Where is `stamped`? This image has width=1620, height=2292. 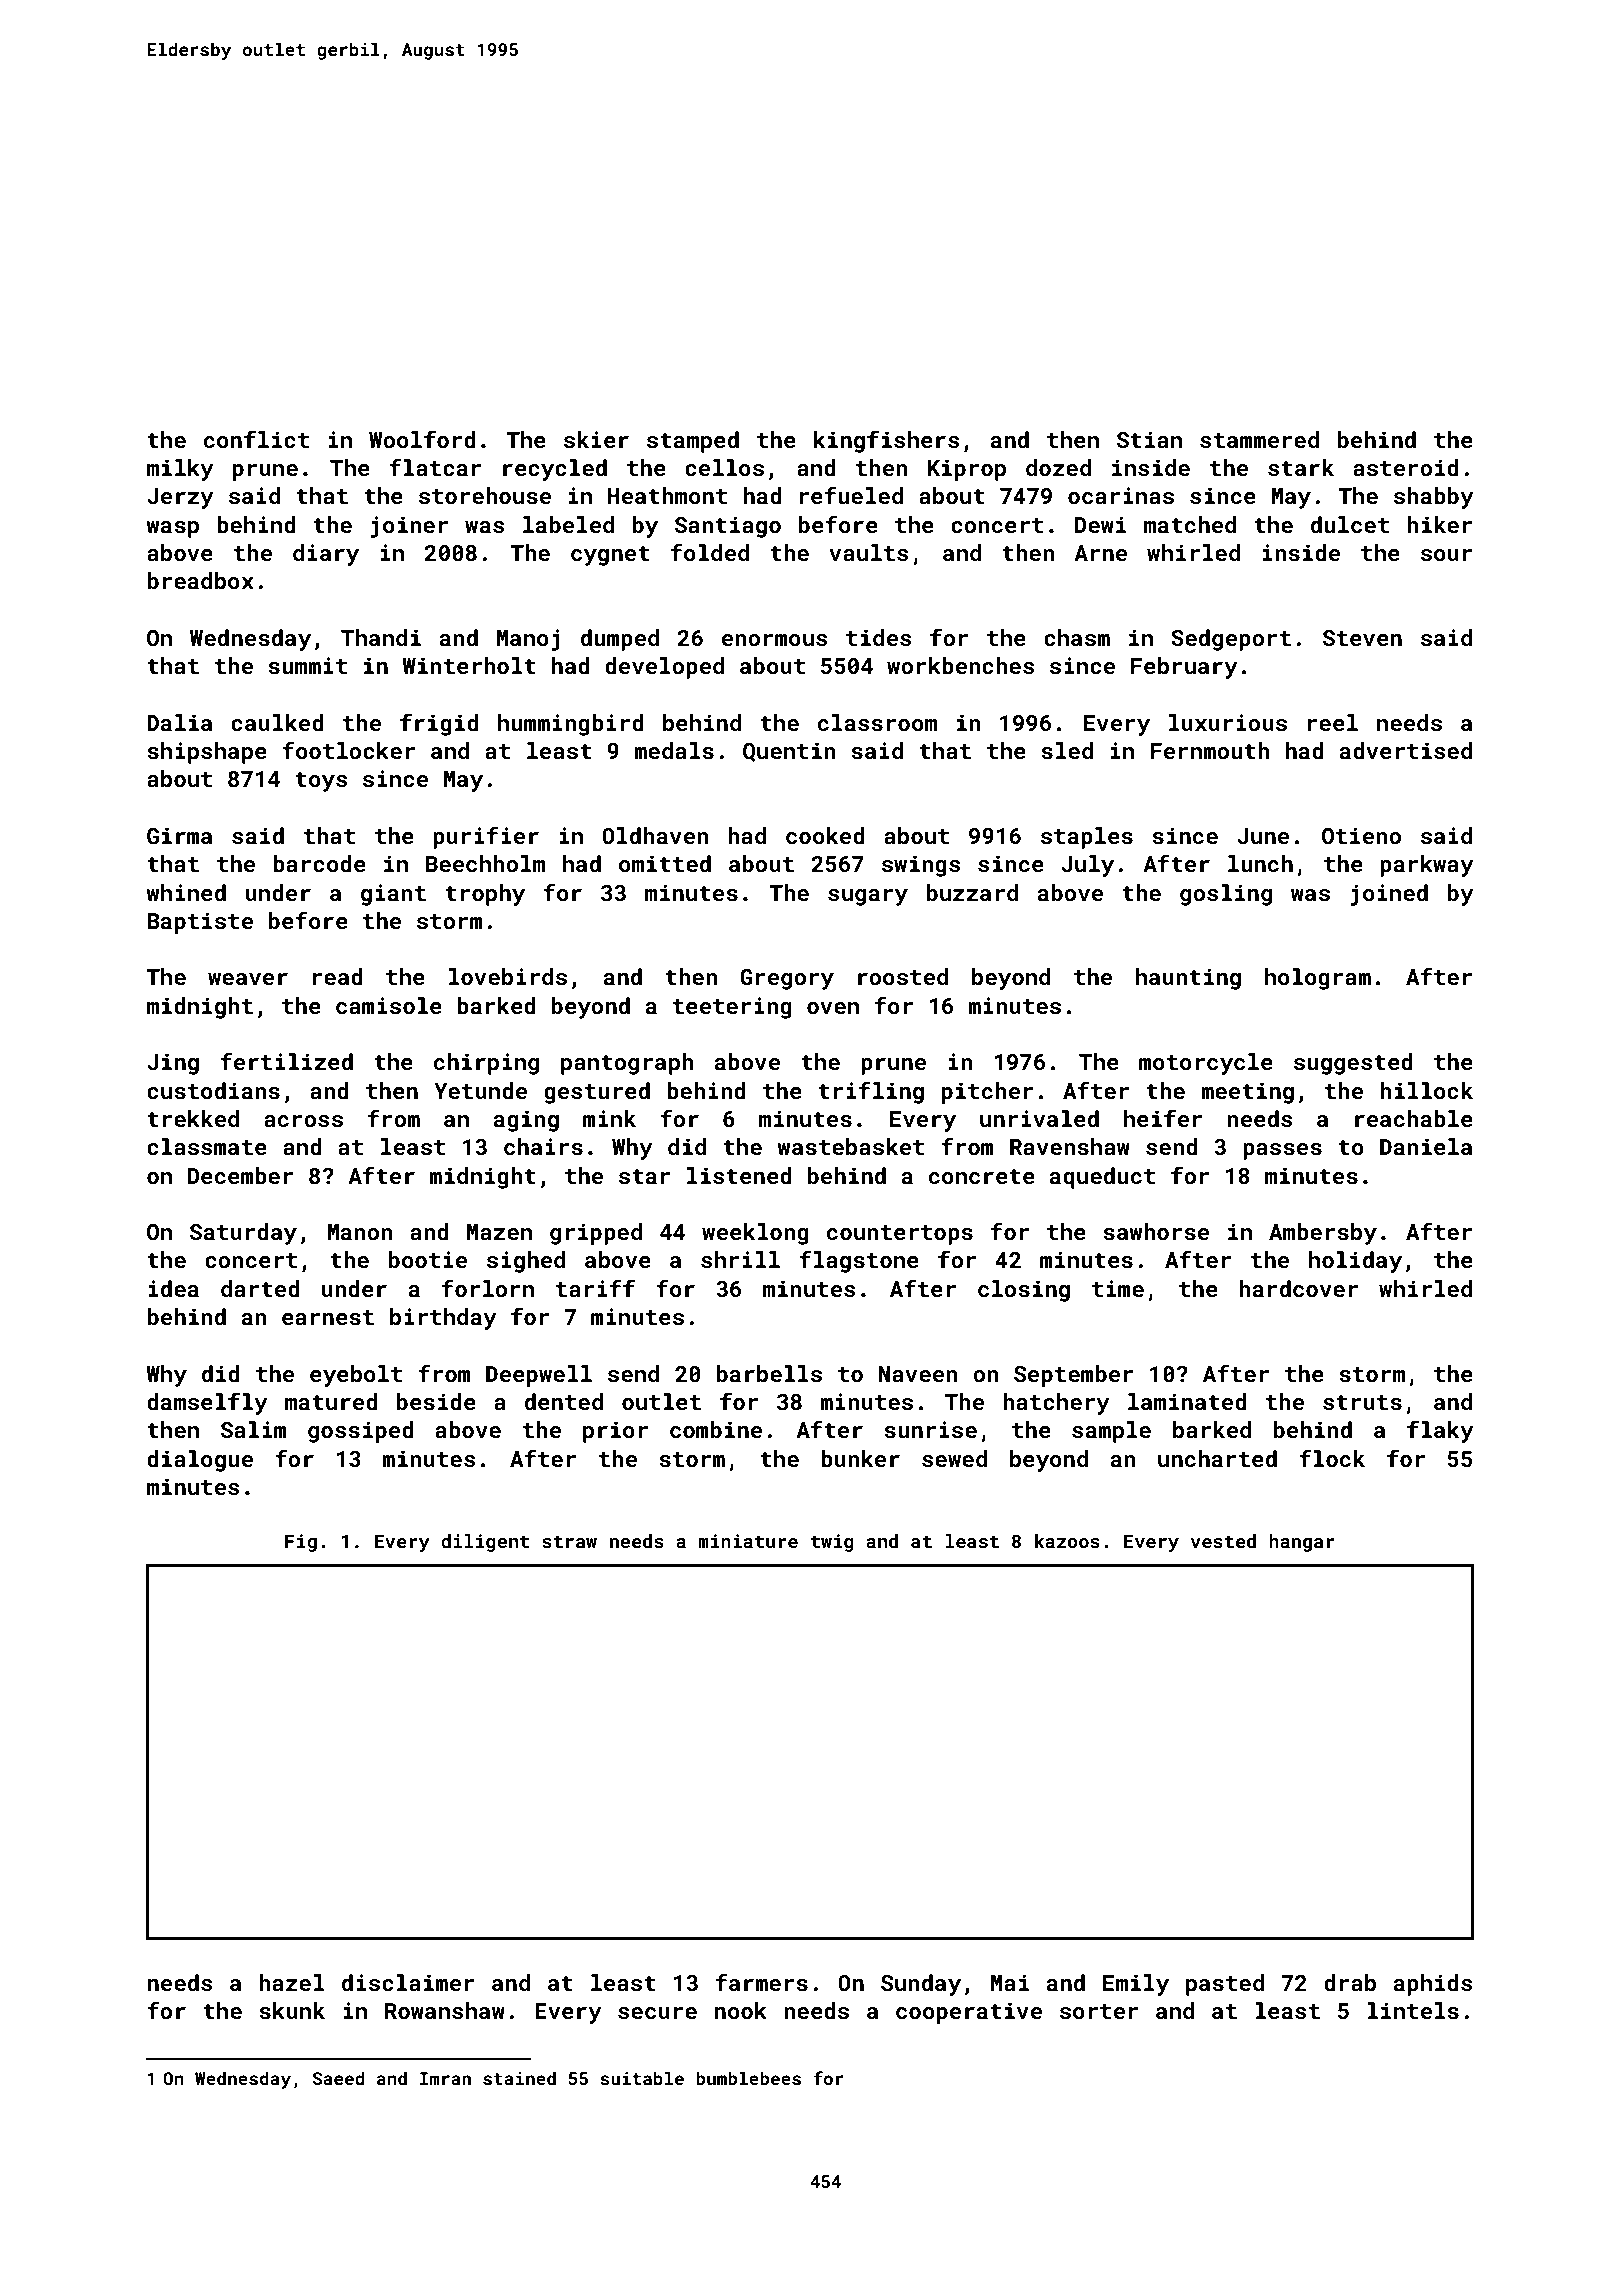
stamped is located at coordinates (693, 442).
